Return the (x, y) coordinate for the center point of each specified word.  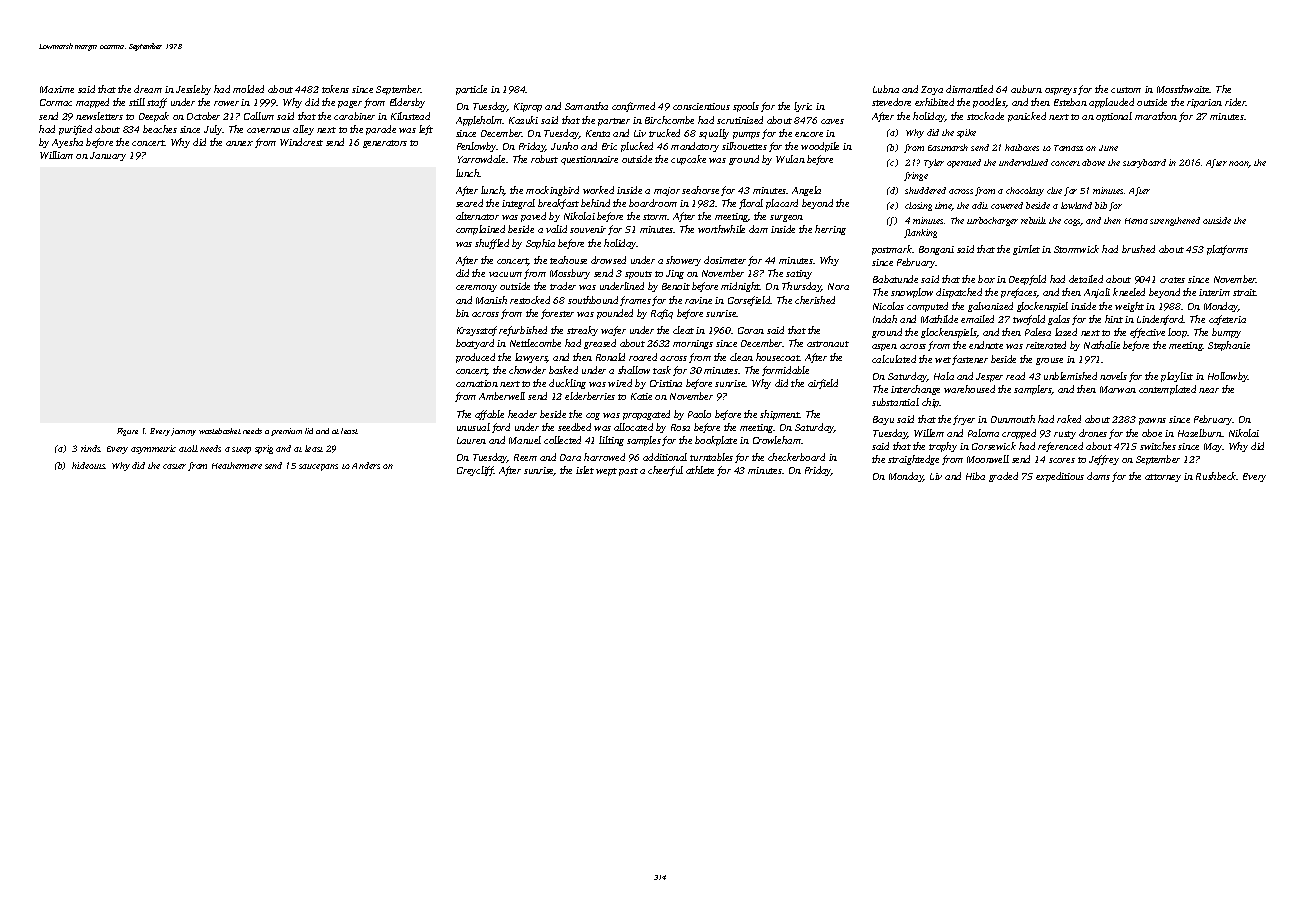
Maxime (57, 89)
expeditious (1060, 477)
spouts (638, 275)
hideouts (89, 465)
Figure (127, 432)
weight (1129, 307)
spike (966, 133)
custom (1126, 90)
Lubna (886, 89)
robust (544, 159)
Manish (491, 300)
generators (385, 144)
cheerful (665, 471)
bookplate (716, 441)
